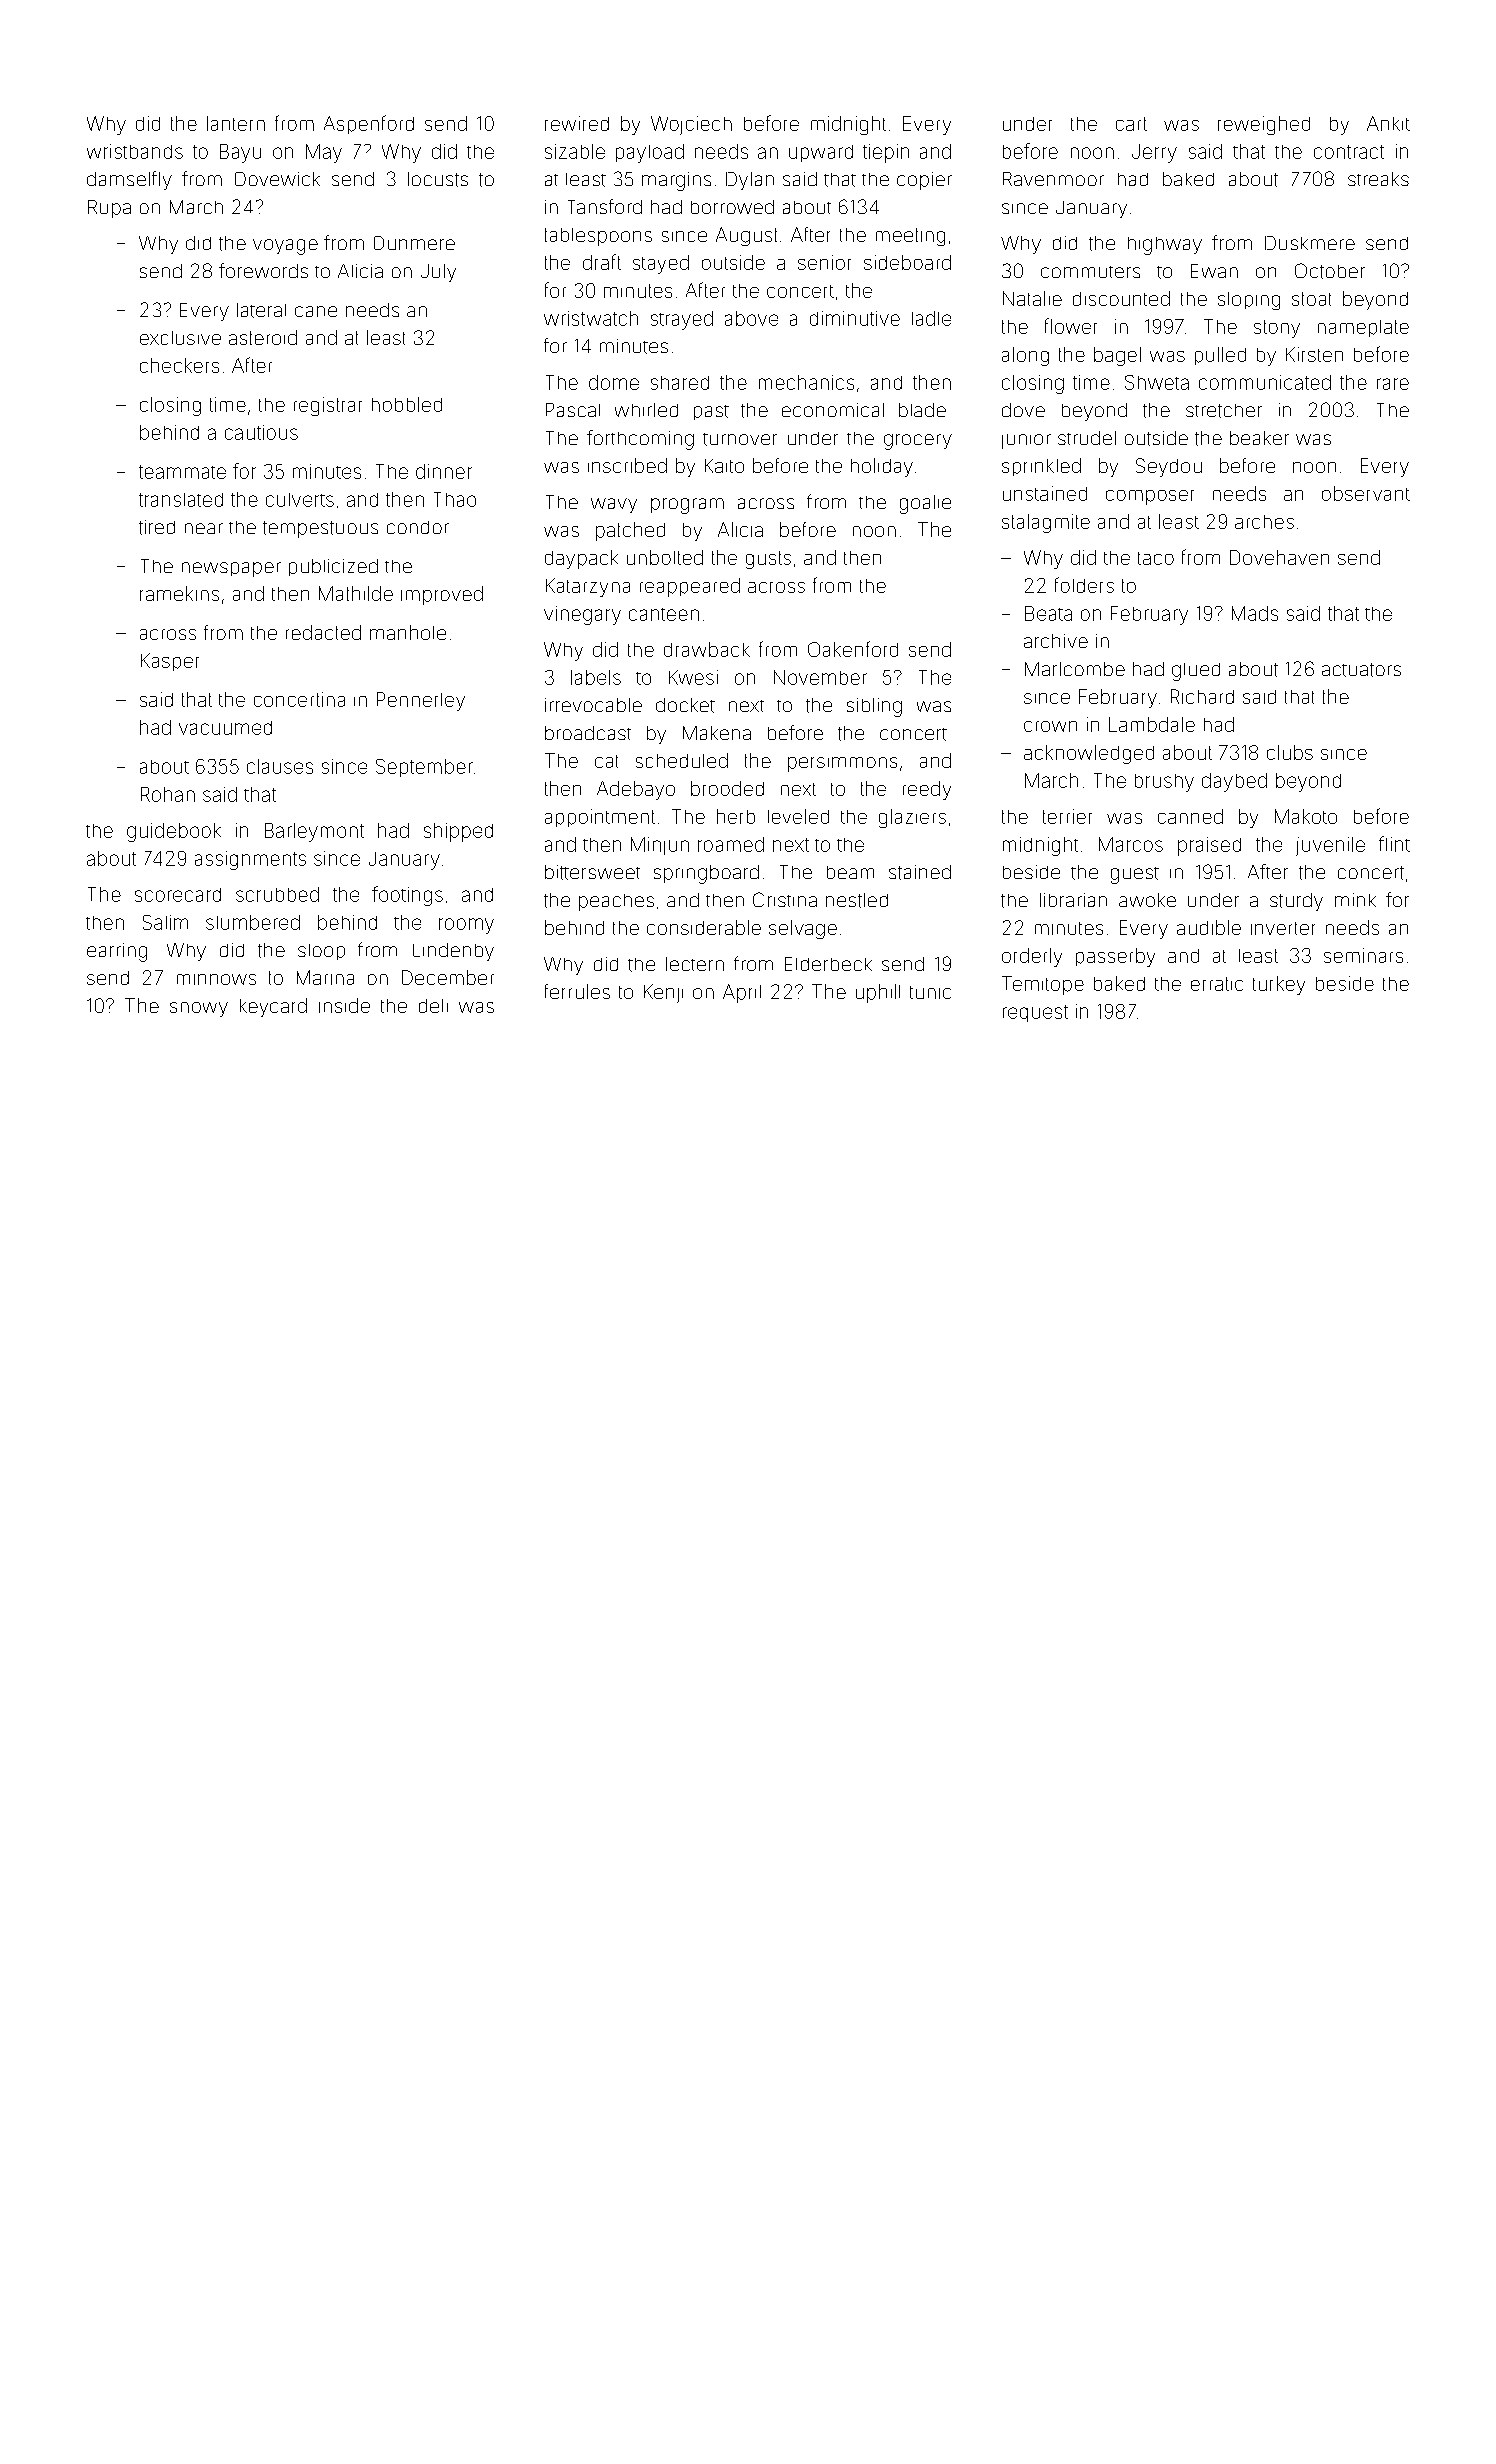 This screenshot has height=2464, width=1496. Describe the element at coordinates (1349, 152) in the screenshot. I see `contract` at that location.
